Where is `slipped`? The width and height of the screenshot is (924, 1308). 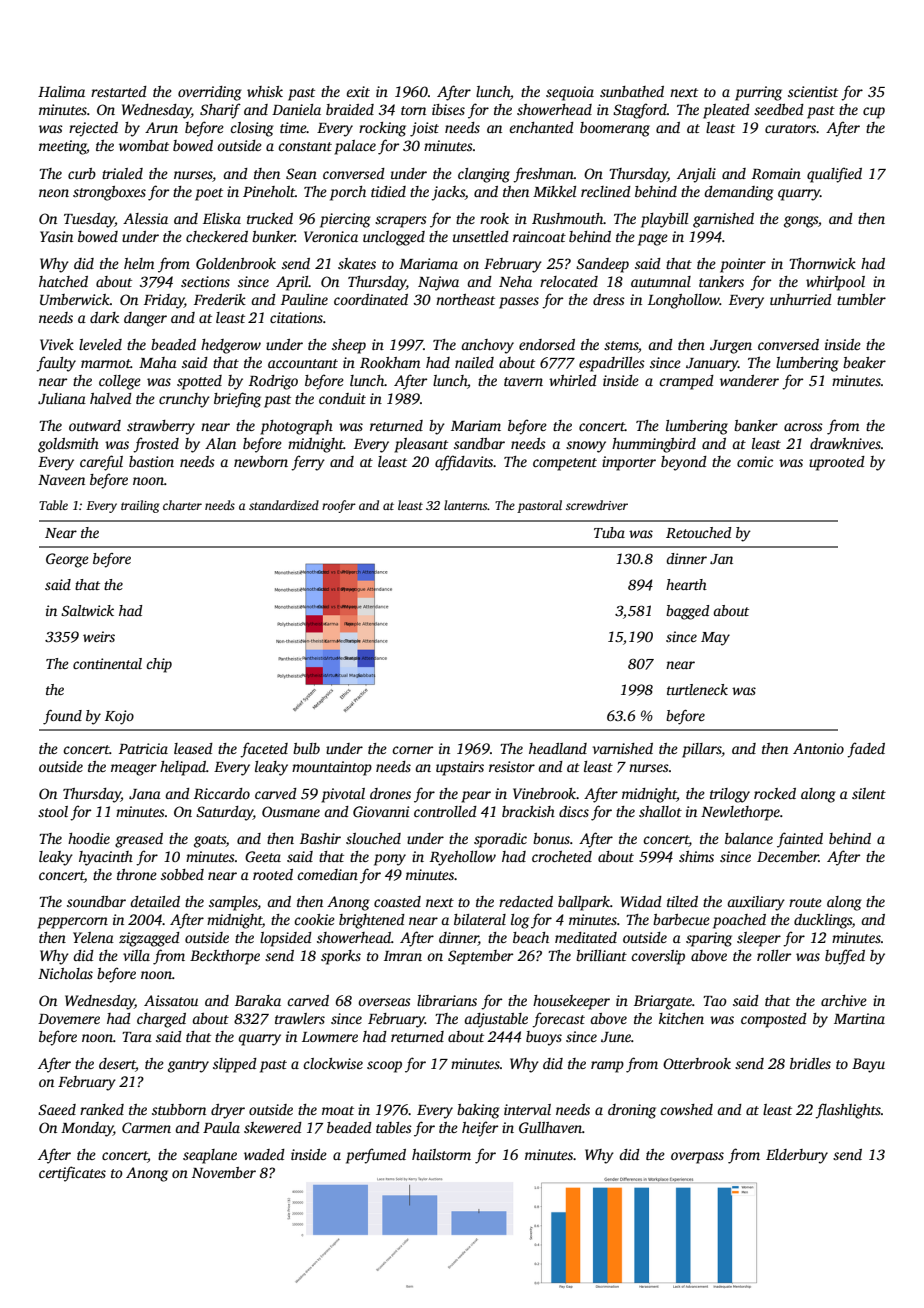
slipped is located at coordinates (235, 1065).
